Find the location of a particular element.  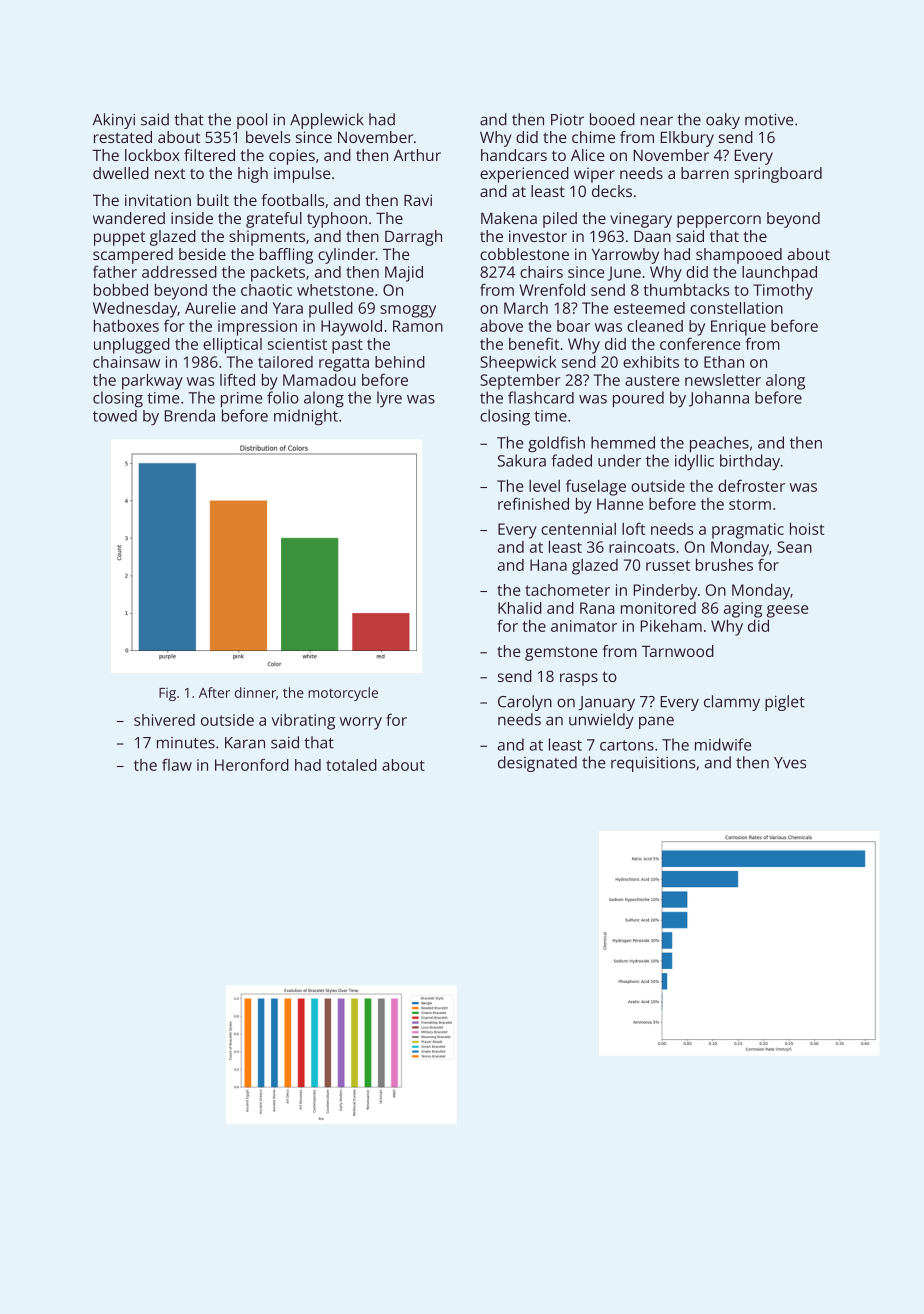

Applewick is located at coordinates (327, 121).
